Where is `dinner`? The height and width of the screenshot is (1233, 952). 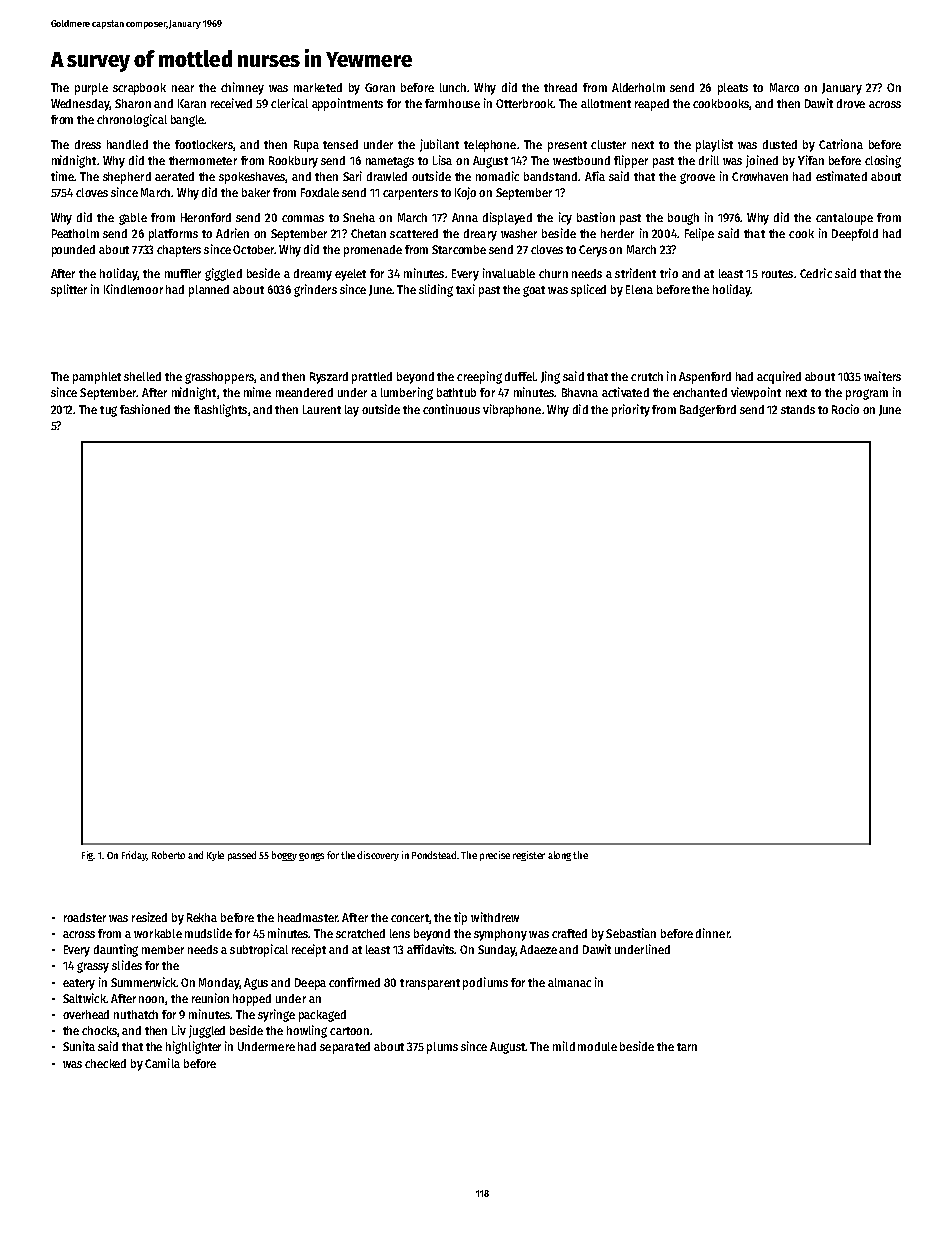
dinner is located at coordinates (713, 933).
